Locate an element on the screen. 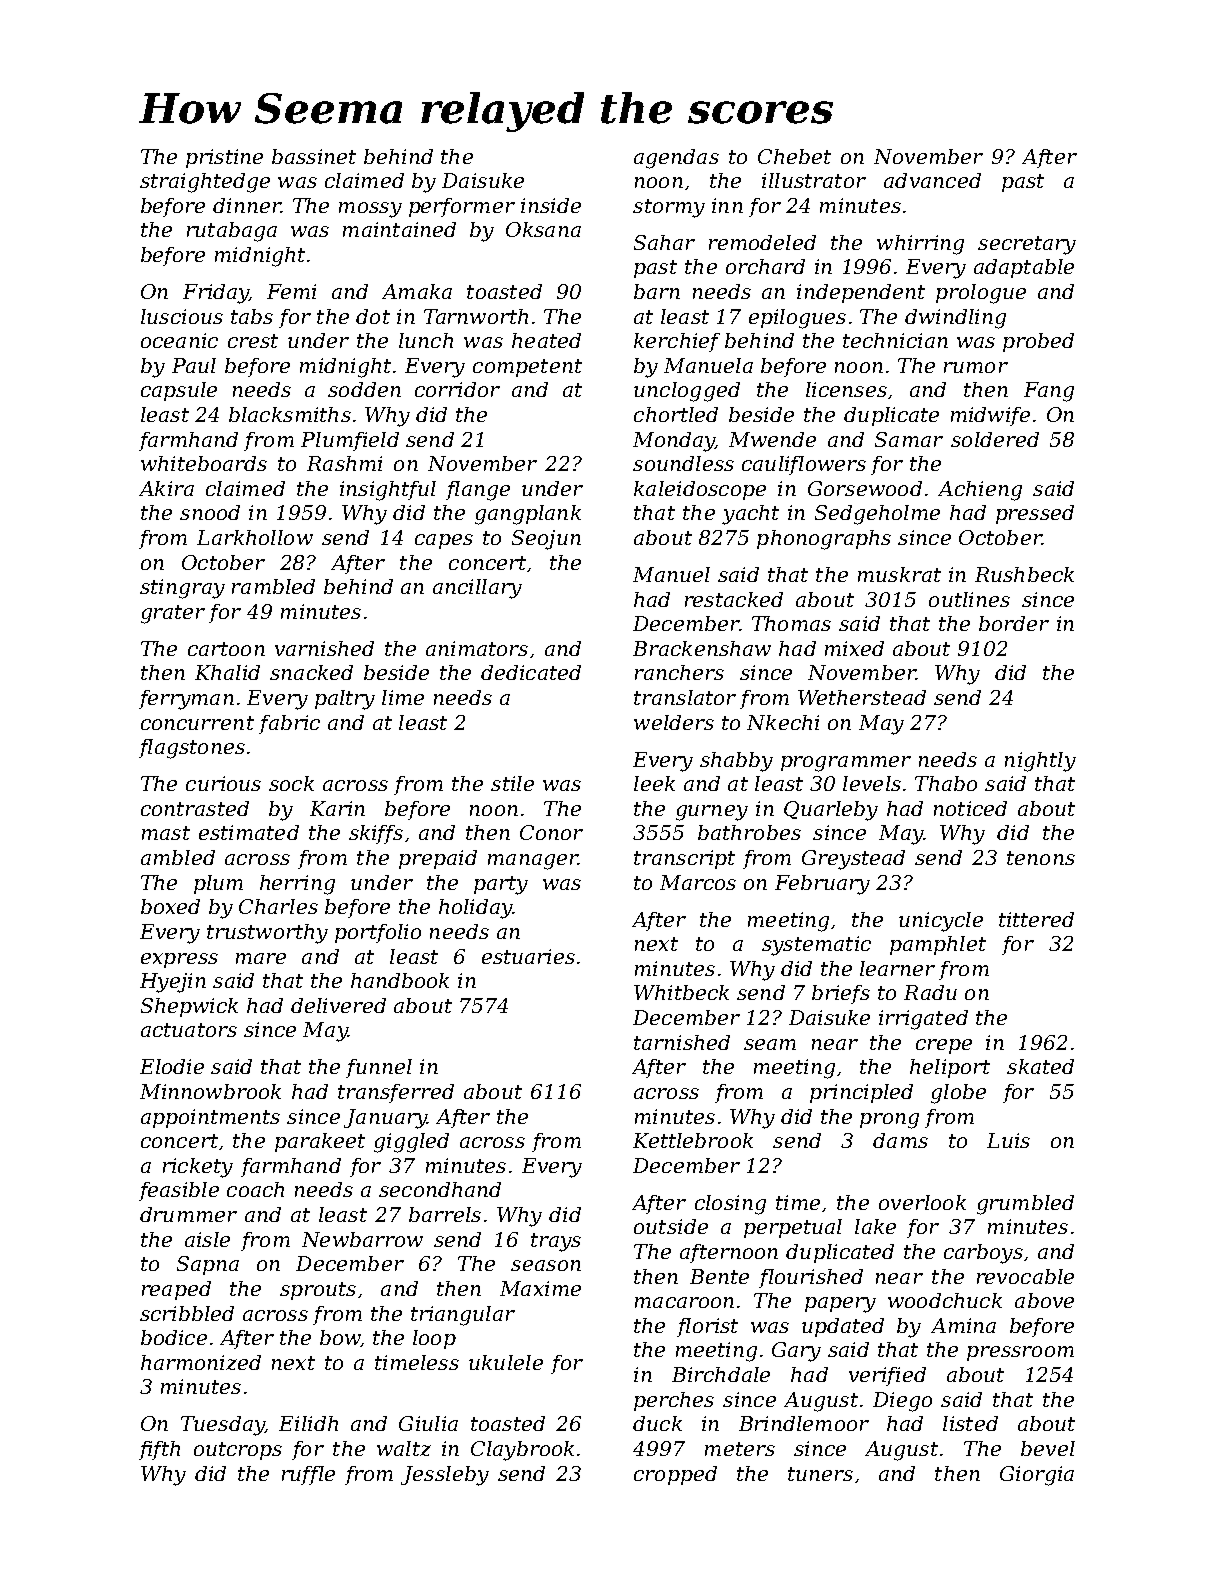  Giorgia is located at coordinates (1037, 1476).
